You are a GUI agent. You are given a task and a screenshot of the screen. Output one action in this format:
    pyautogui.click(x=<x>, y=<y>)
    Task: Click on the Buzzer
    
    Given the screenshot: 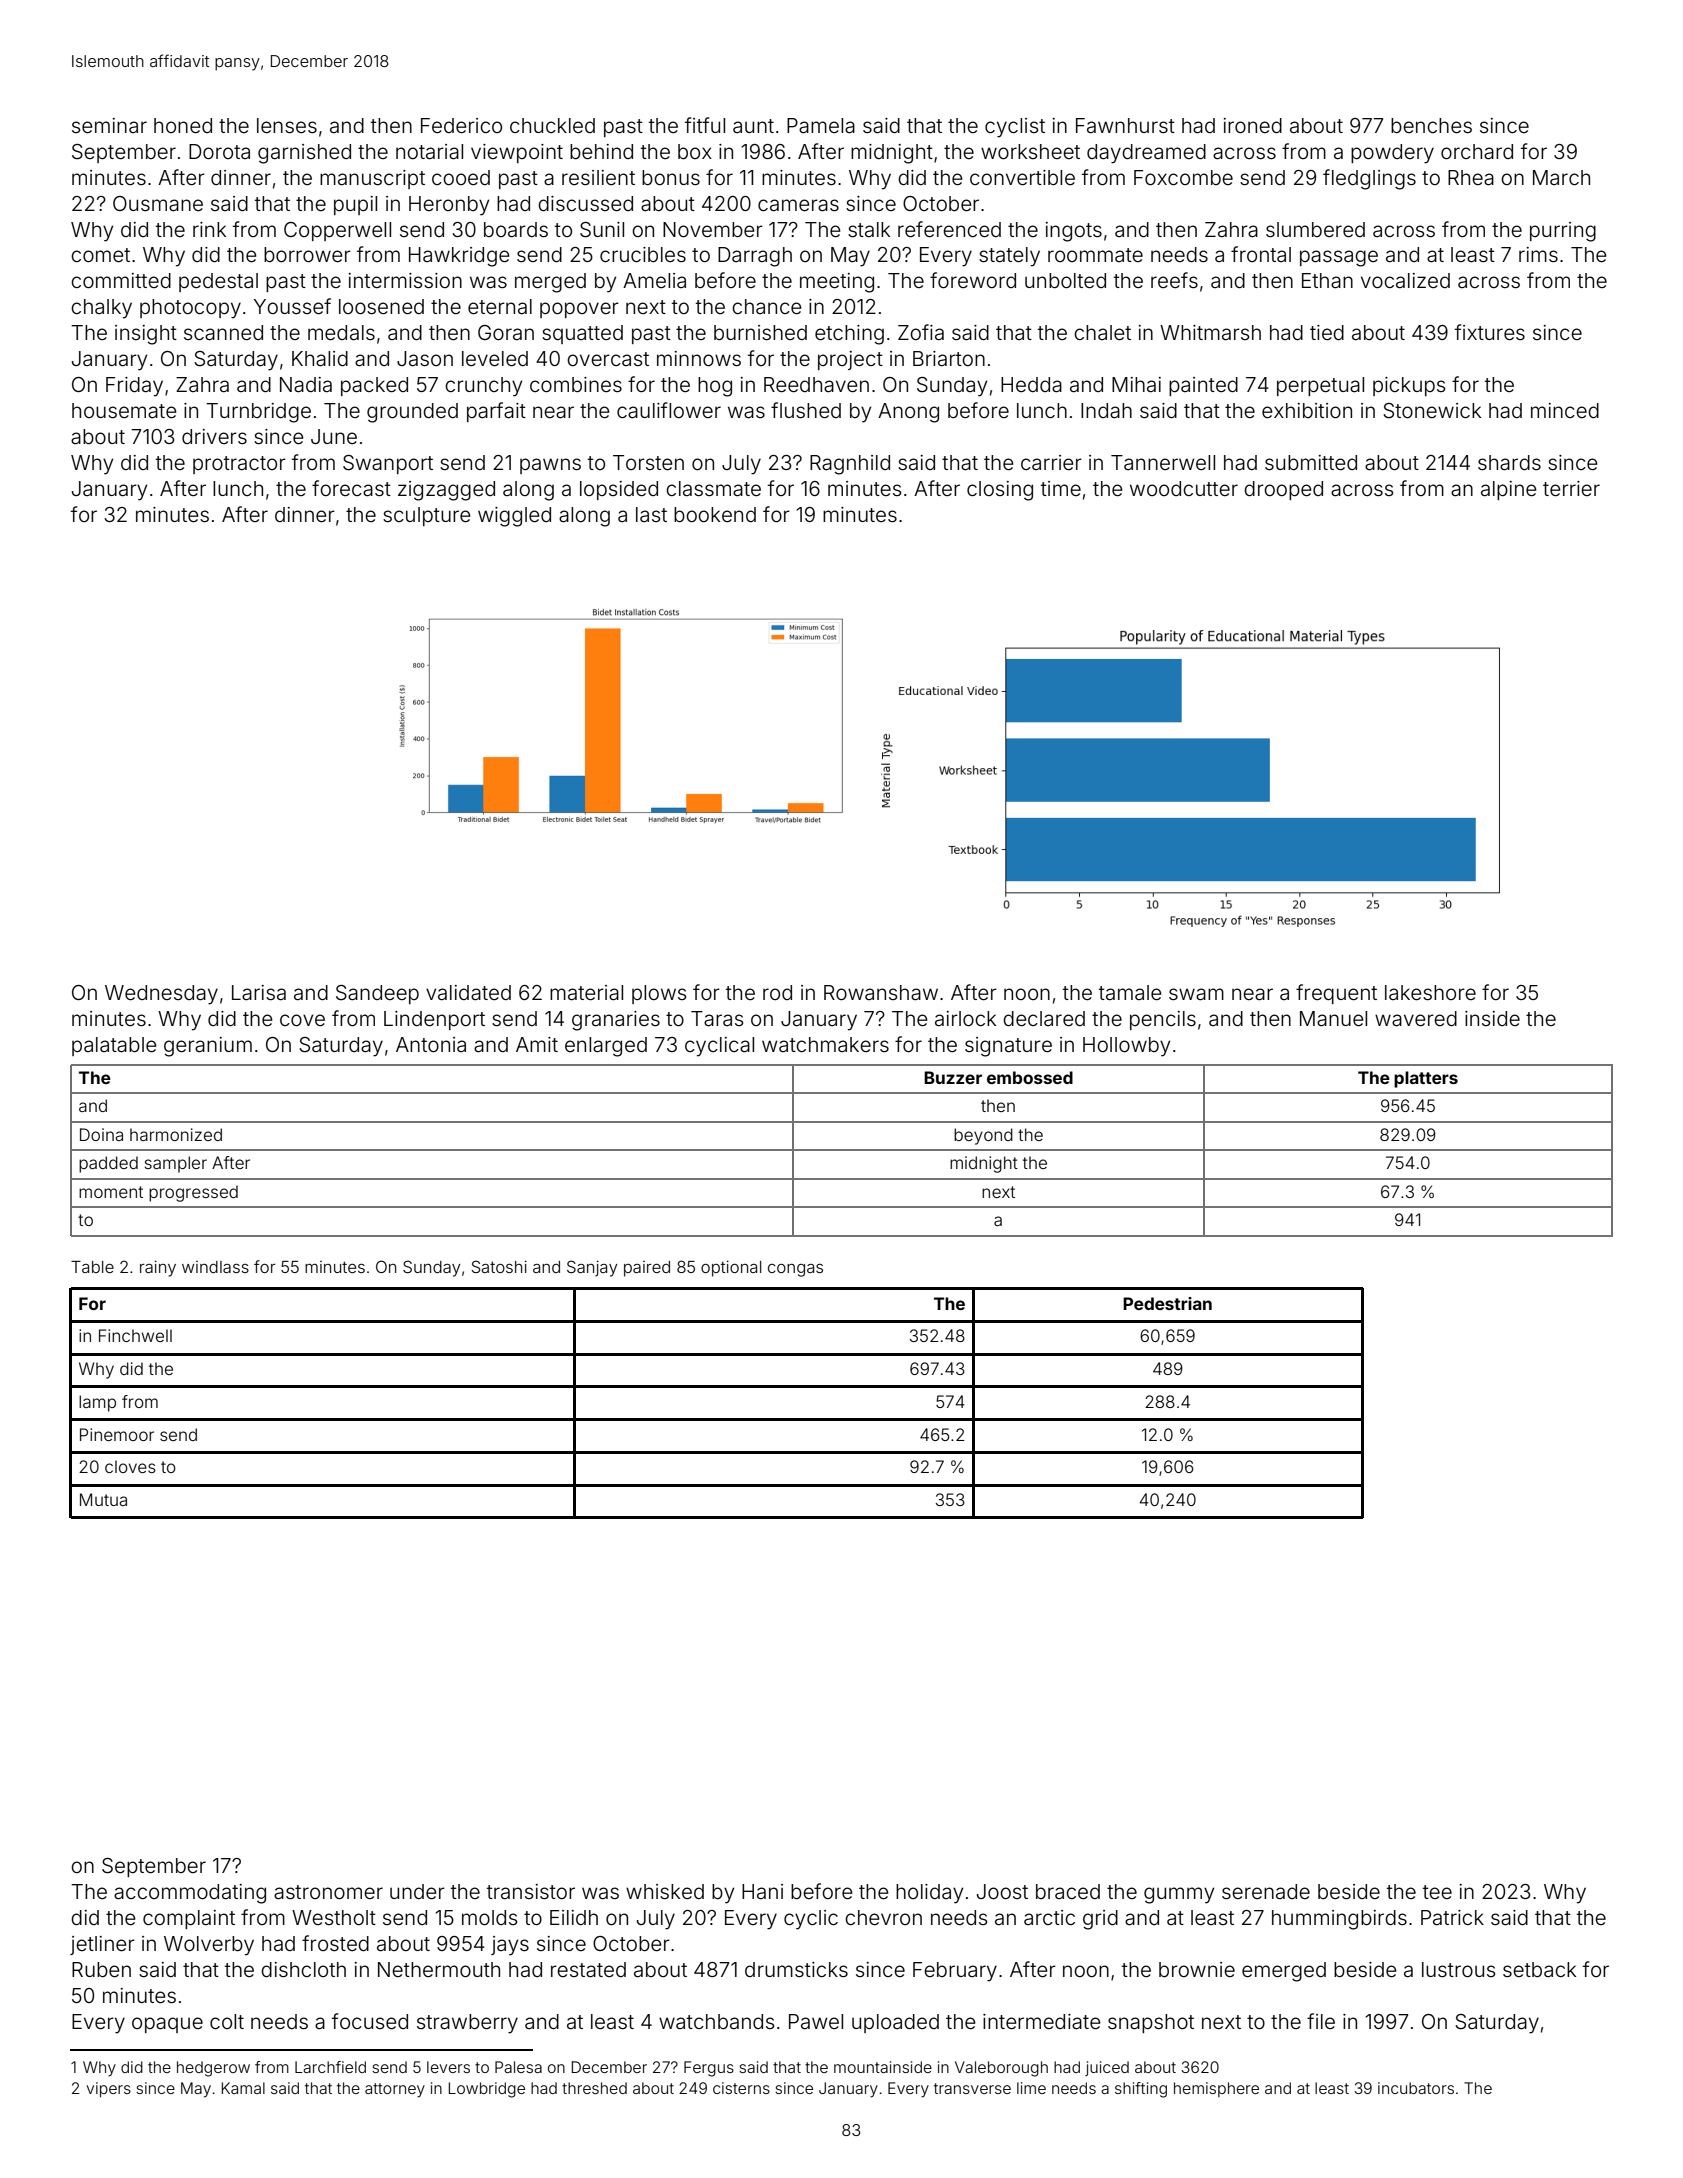 What is the action you would take?
    pyautogui.click(x=953, y=1077)
